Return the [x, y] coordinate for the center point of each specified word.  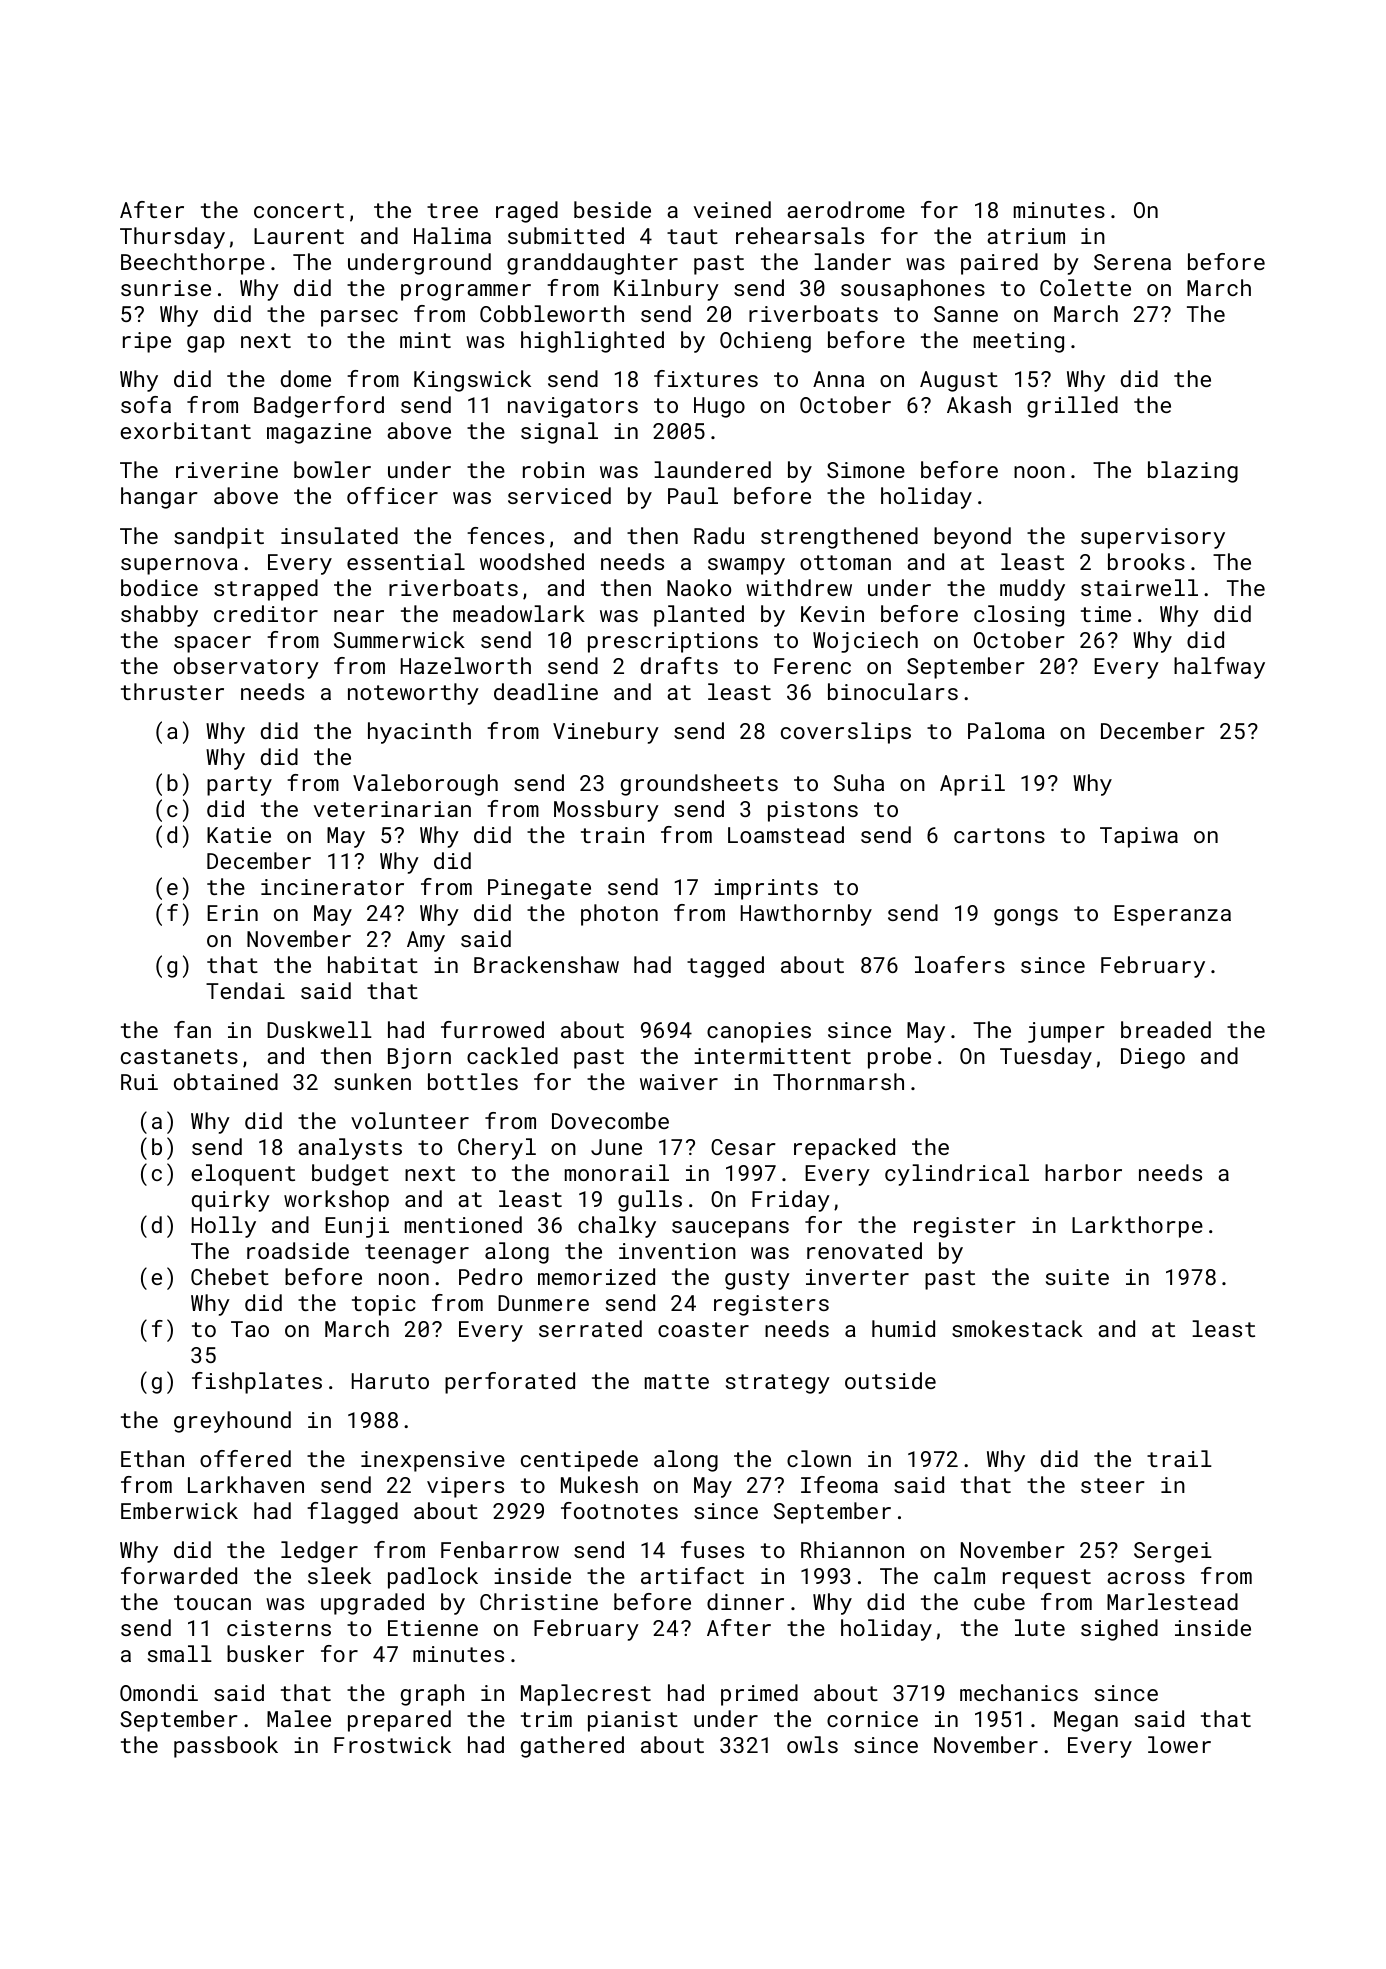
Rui [139, 1082]
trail [1179, 1458]
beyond [972, 538]
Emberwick [179, 1510]
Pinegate [539, 889]
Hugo [719, 407]
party [239, 786]
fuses [712, 1549]
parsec [359, 318]
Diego [1153, 1058]
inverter [857, 1277]
